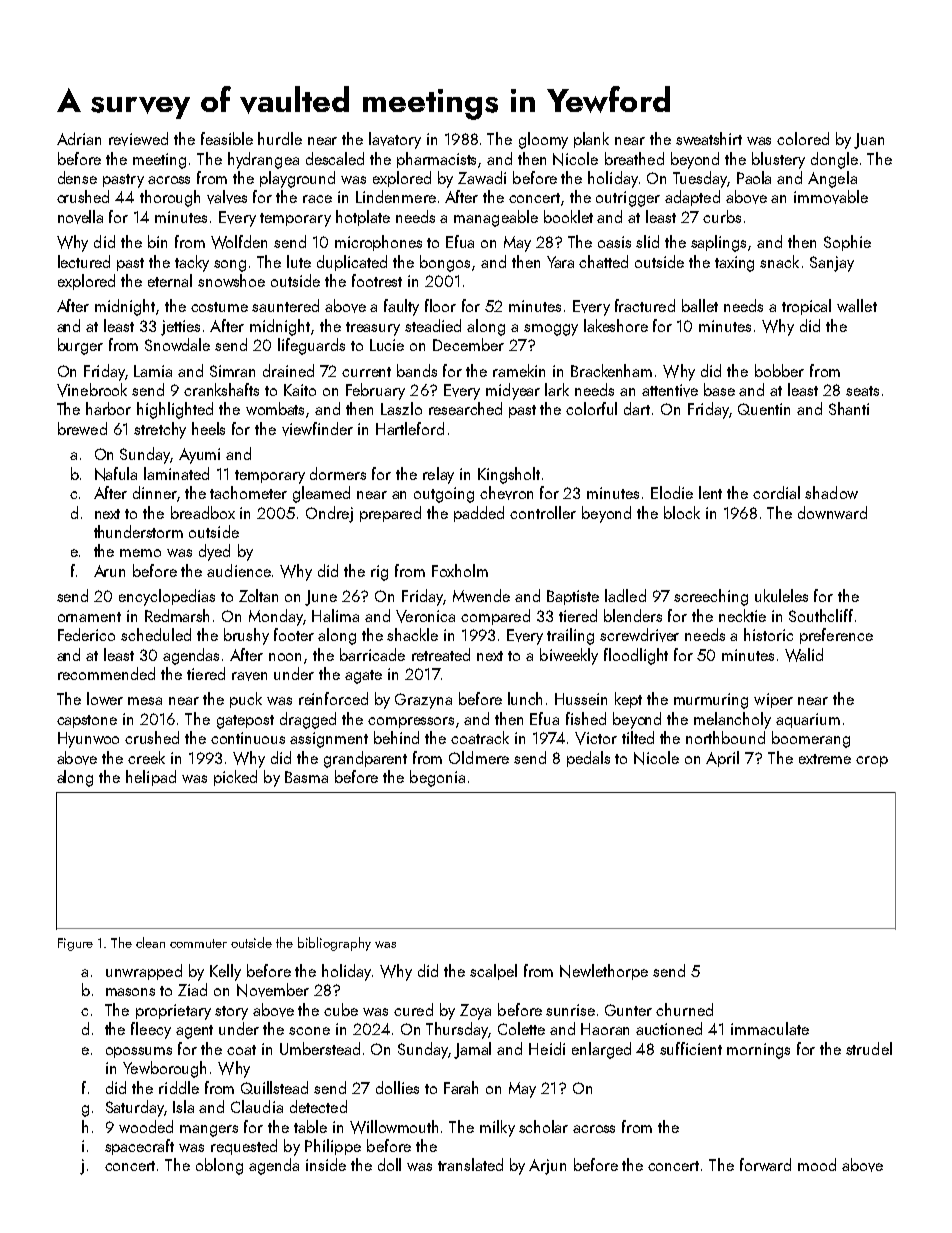  I want to click on lent, so click(710, 492).
